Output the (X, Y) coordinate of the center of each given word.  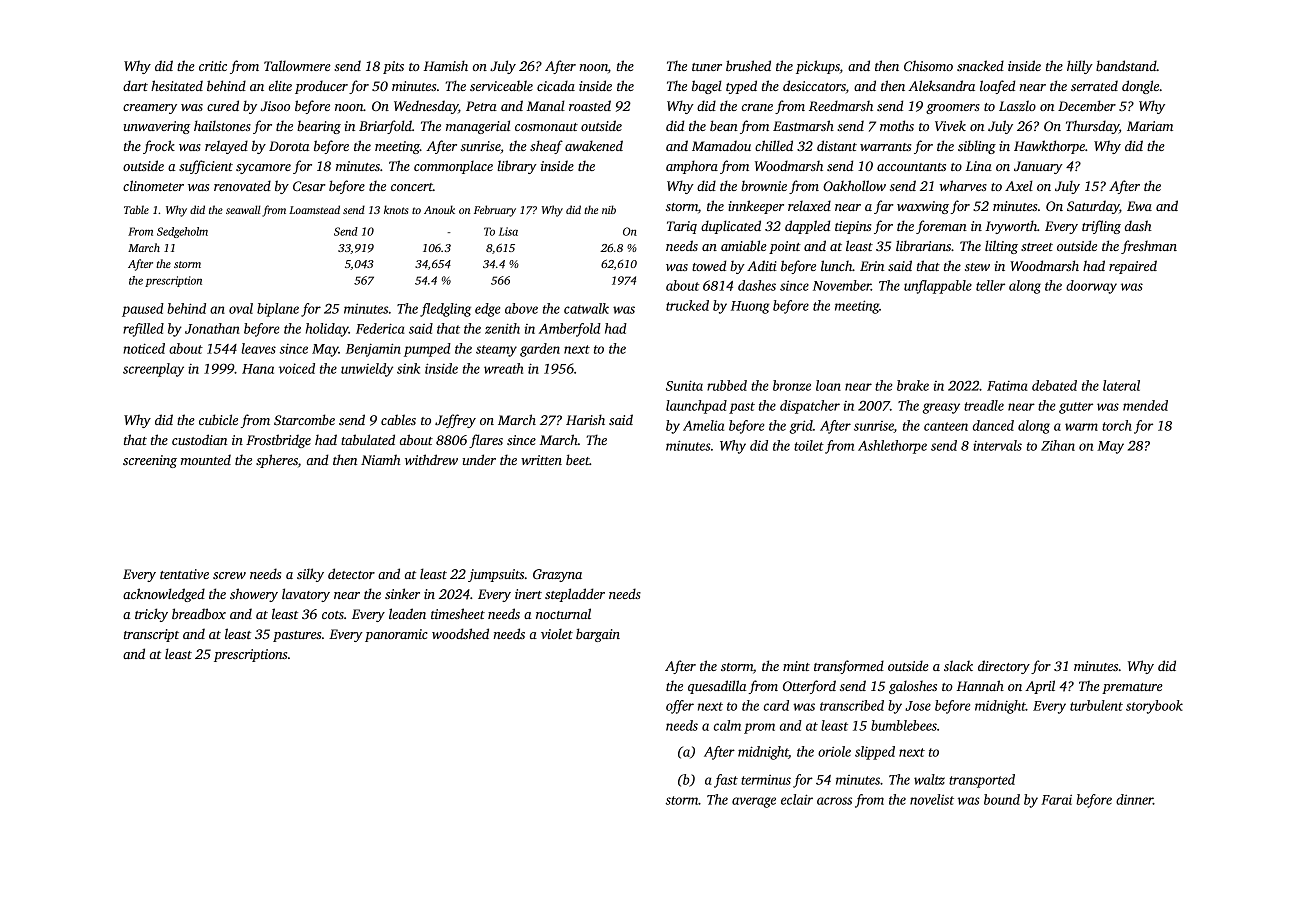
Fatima (1007, 386)
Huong (750, 307)
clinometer (153, 185)
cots (333, 615)
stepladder (575, 595)
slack (958, 665)
